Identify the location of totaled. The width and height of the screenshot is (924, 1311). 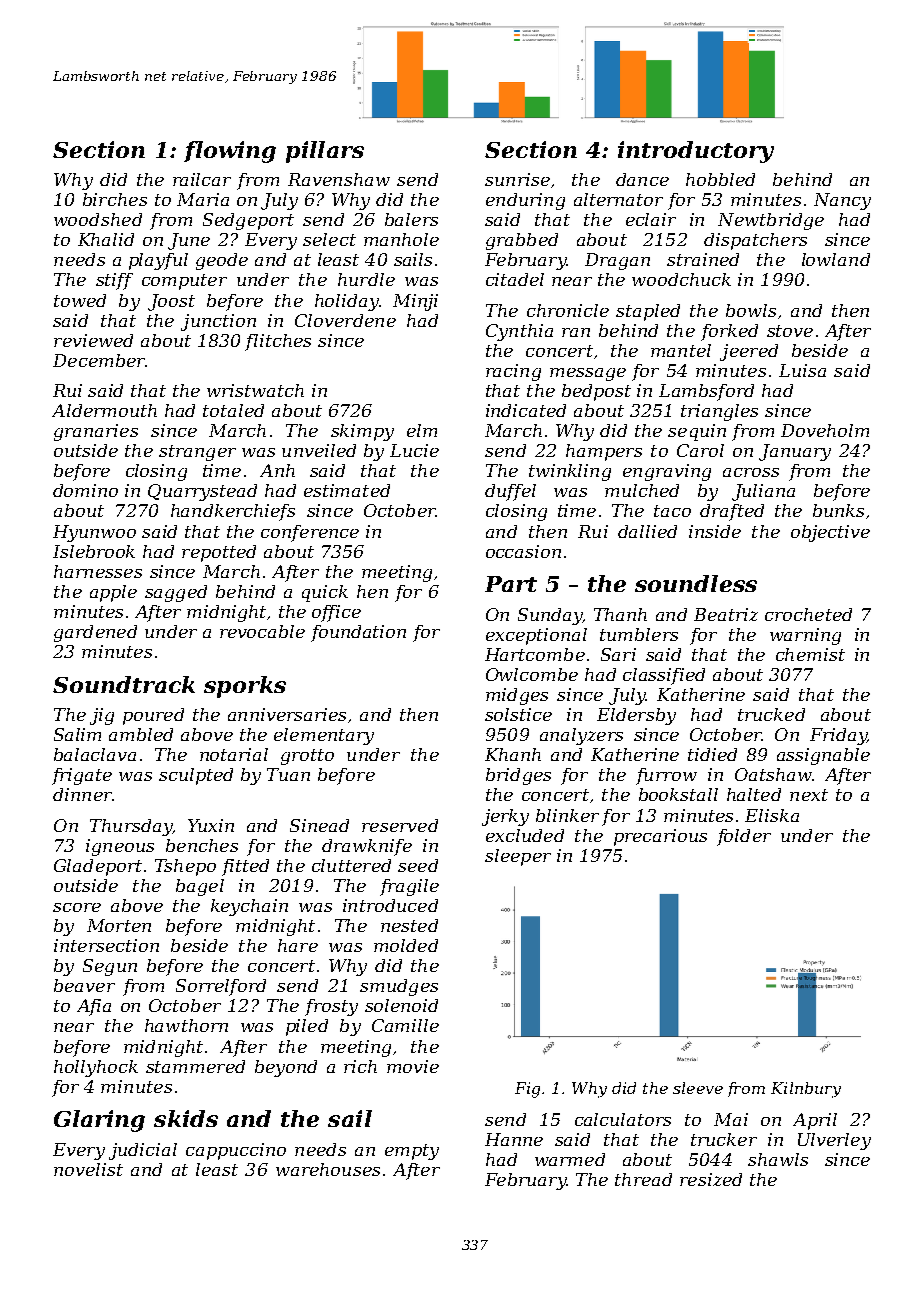
(233, 410).
